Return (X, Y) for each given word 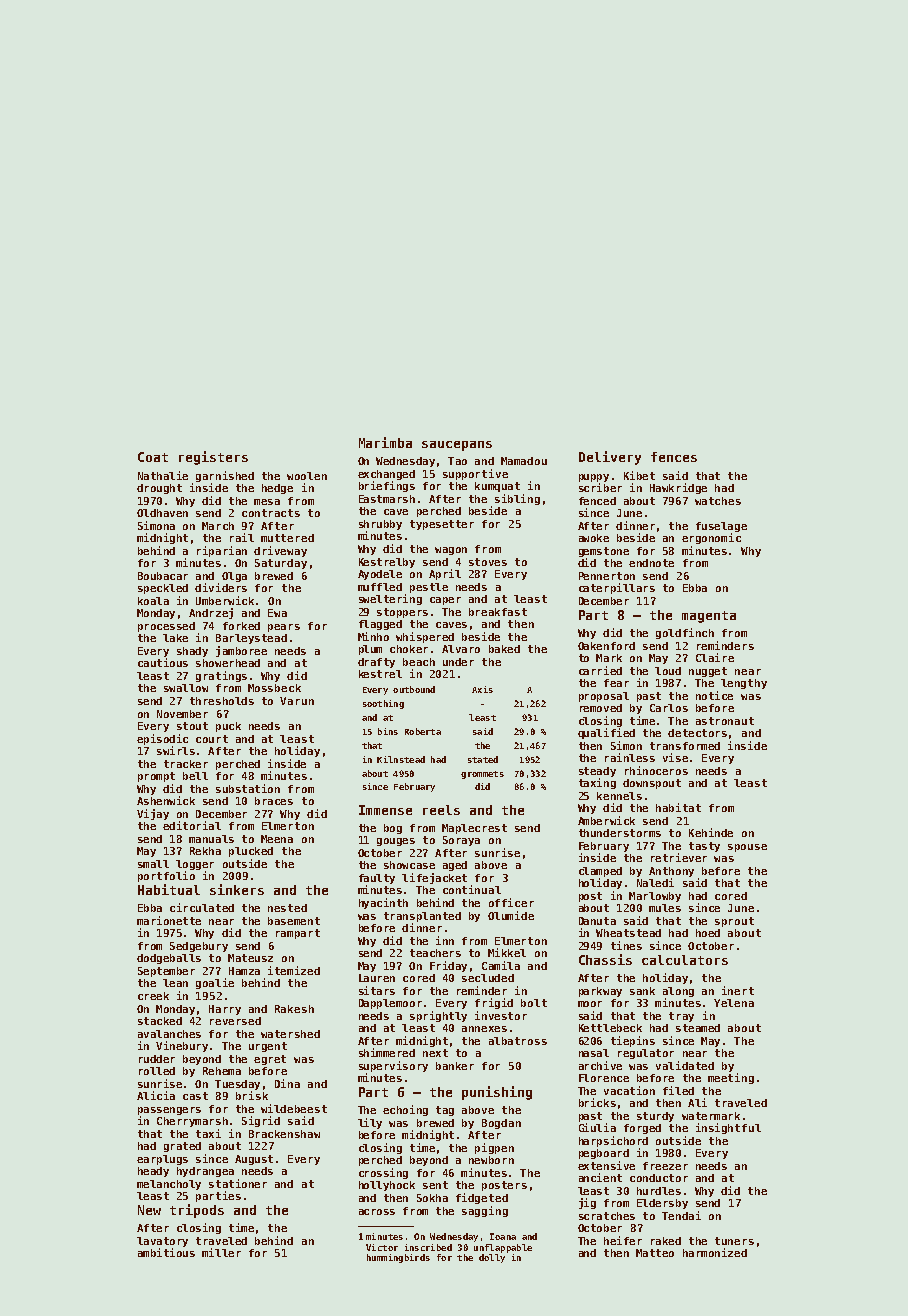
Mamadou (524, 461)
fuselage (721, 527)
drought (159, 489)
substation (248, 788)
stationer (238, 1183)
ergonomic (711, 538)
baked (504, 649)
